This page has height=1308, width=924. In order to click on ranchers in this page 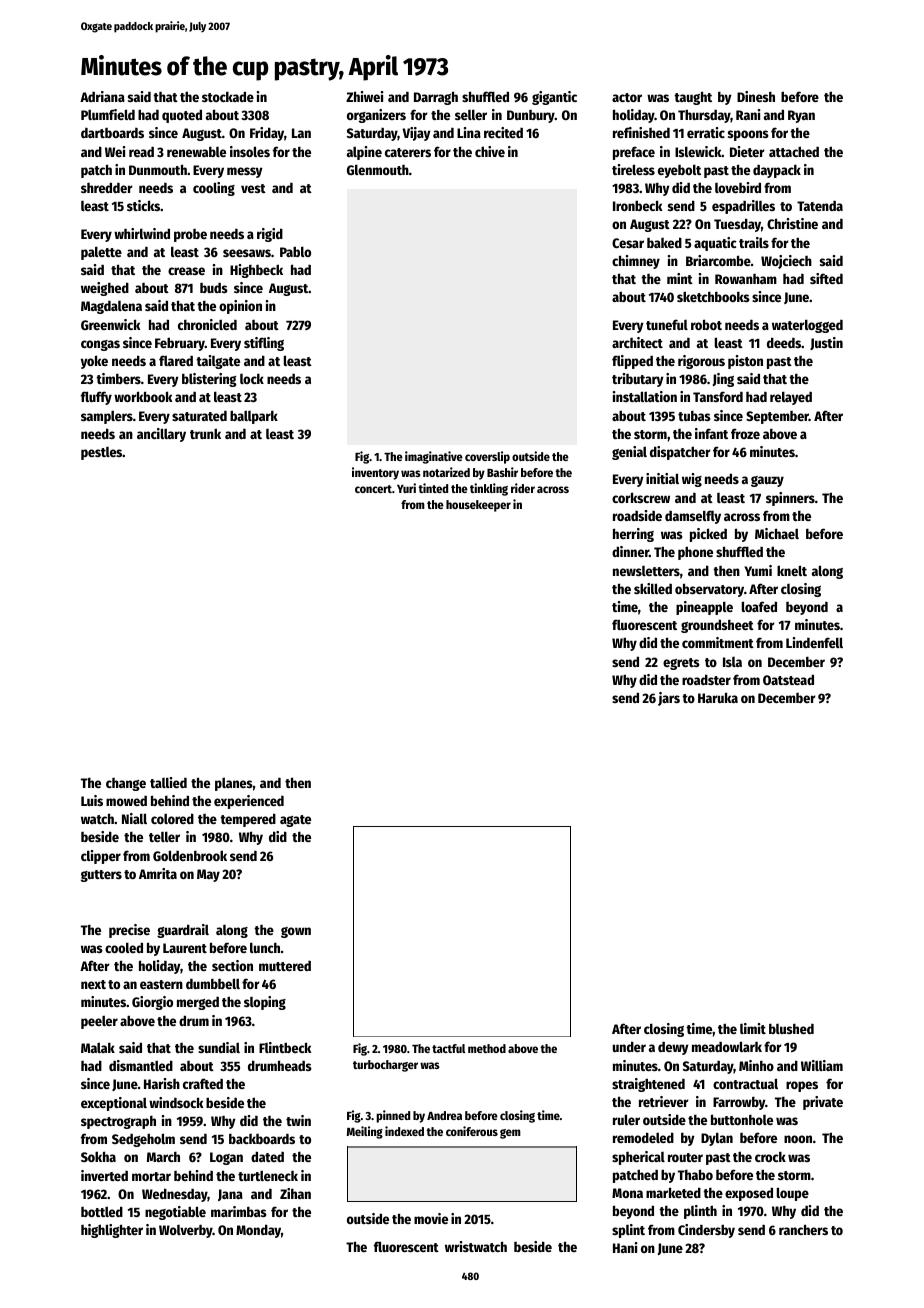, I will do `click(803, 1229)`.
